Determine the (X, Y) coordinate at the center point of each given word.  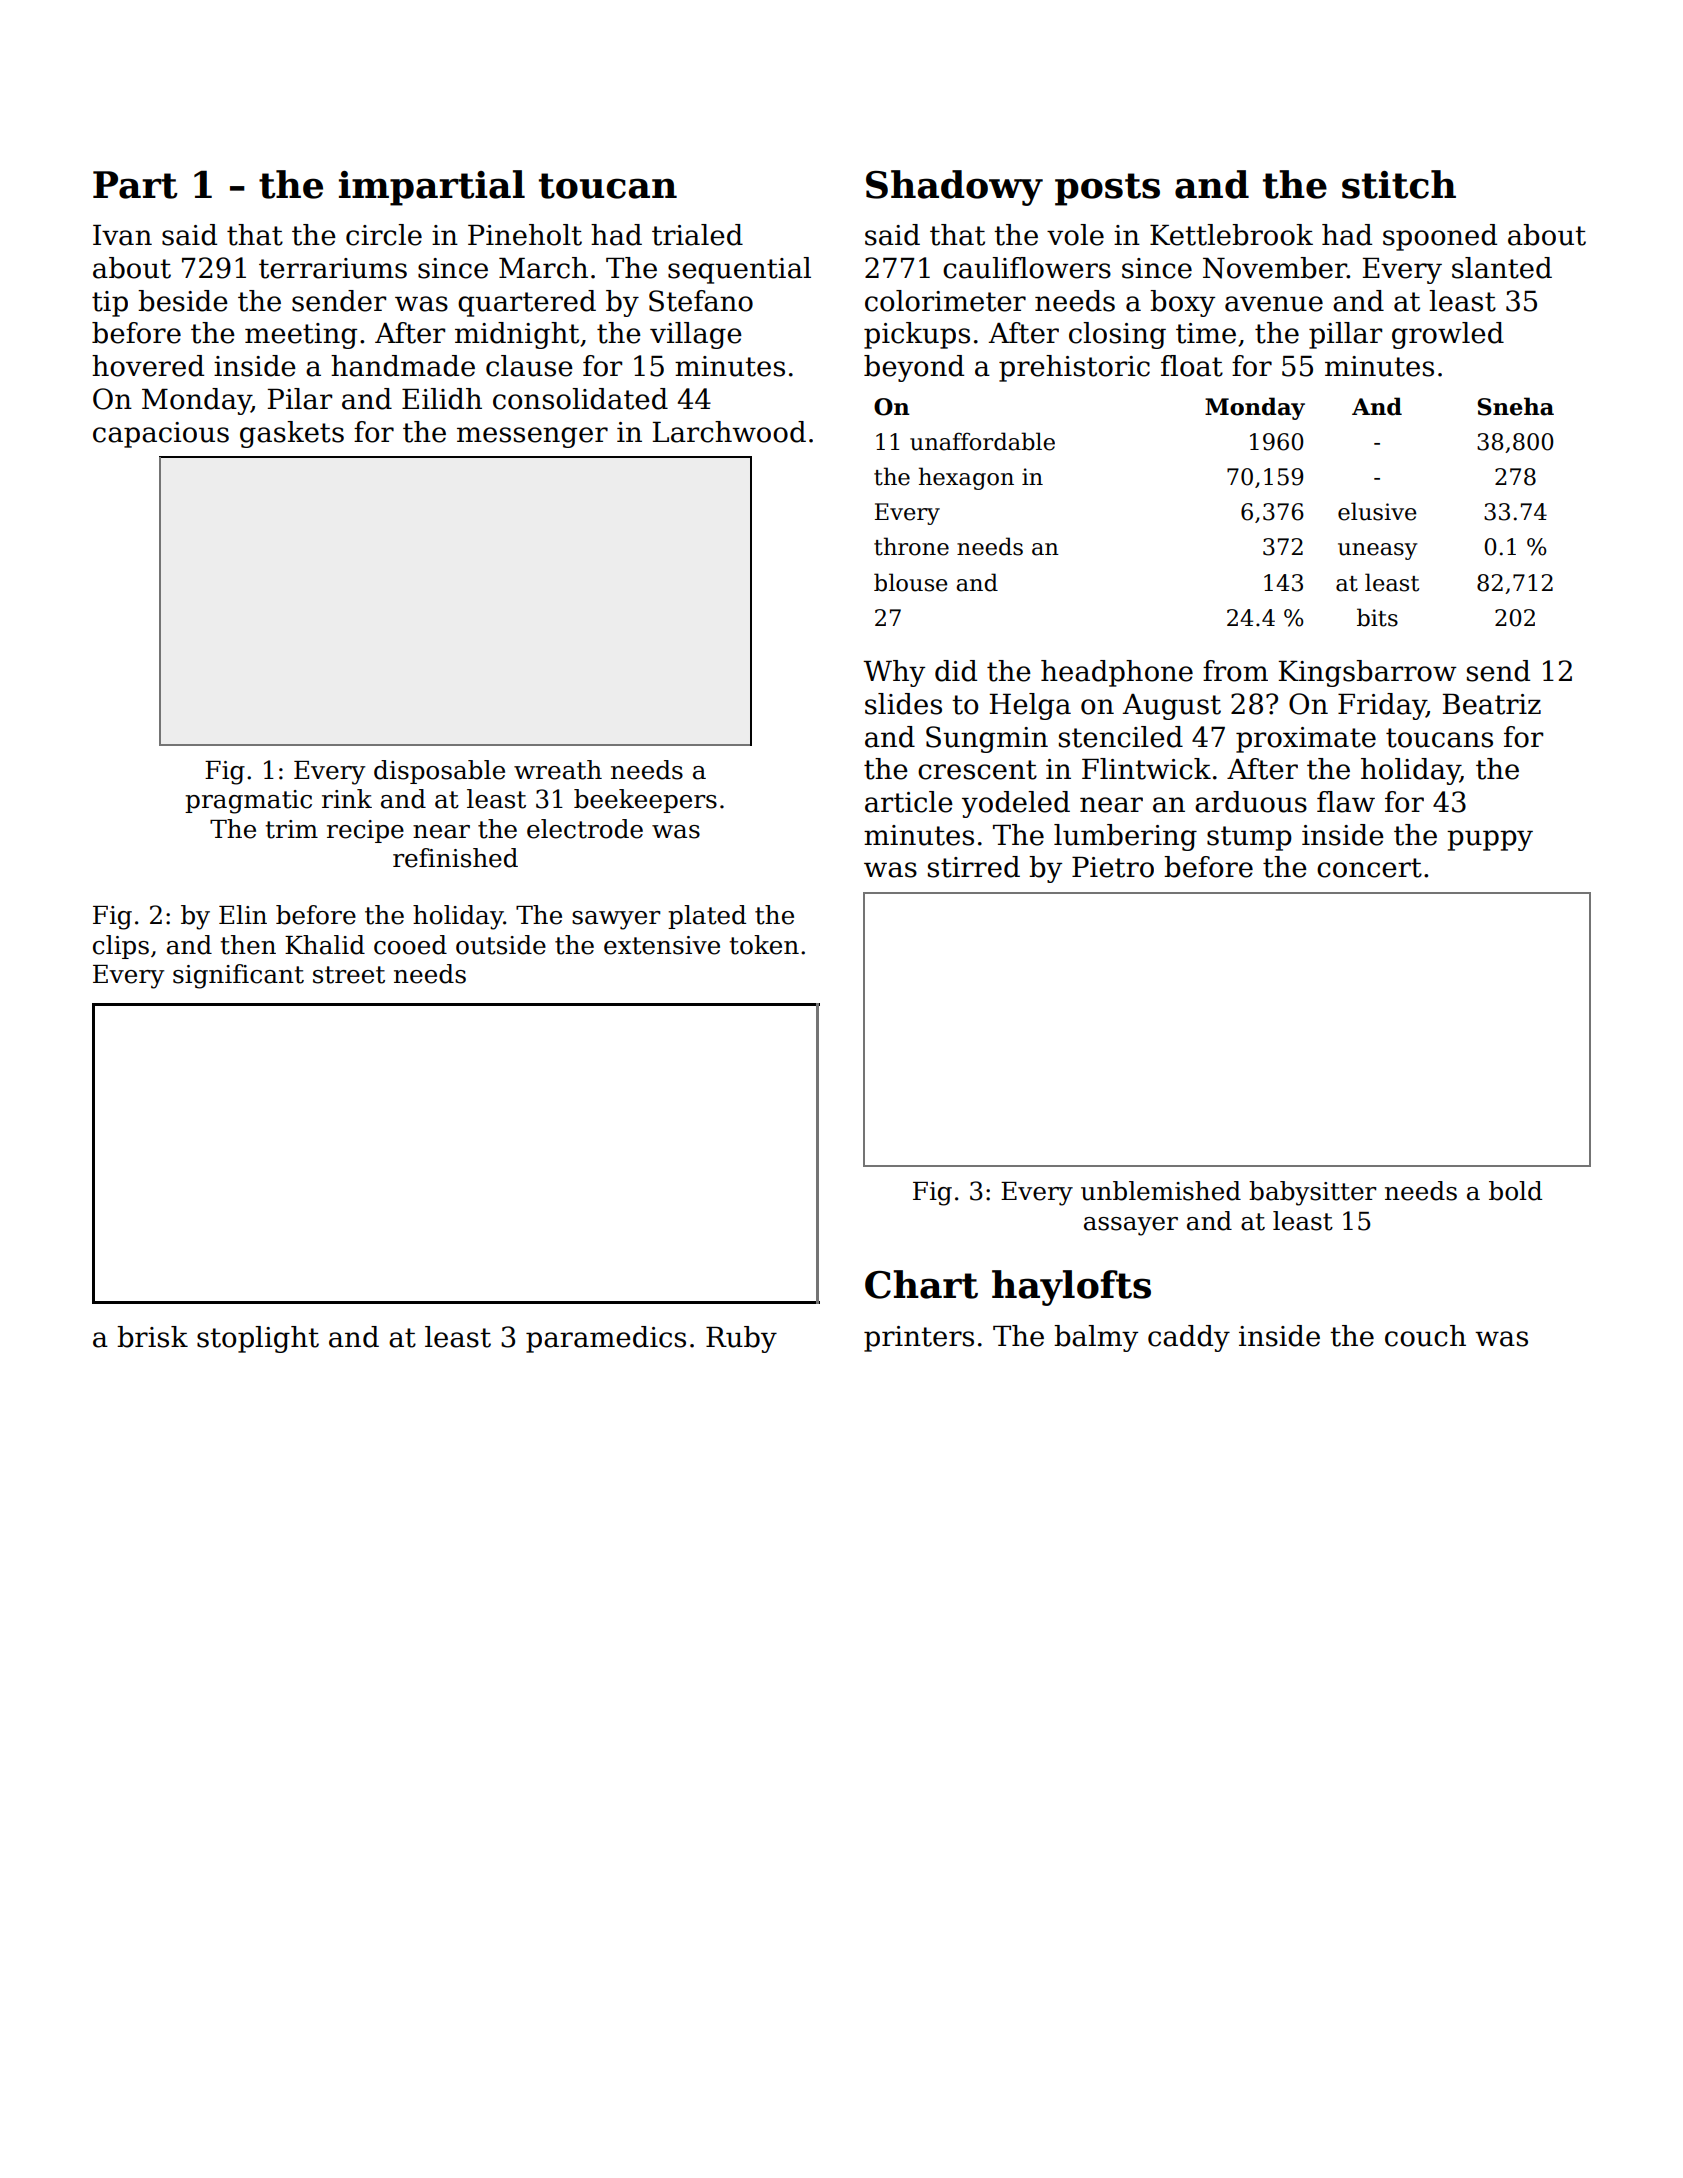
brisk (152, 1337)
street (349, 975)
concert (1369, 868)
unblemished (1161, 1191)
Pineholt (525, 235)
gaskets (292, 434)
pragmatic (248, 802)
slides (903, 704)
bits (1377, 617)
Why (894, 673)
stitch (1399, 184)
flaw (1346, 802)
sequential (739, 270)
